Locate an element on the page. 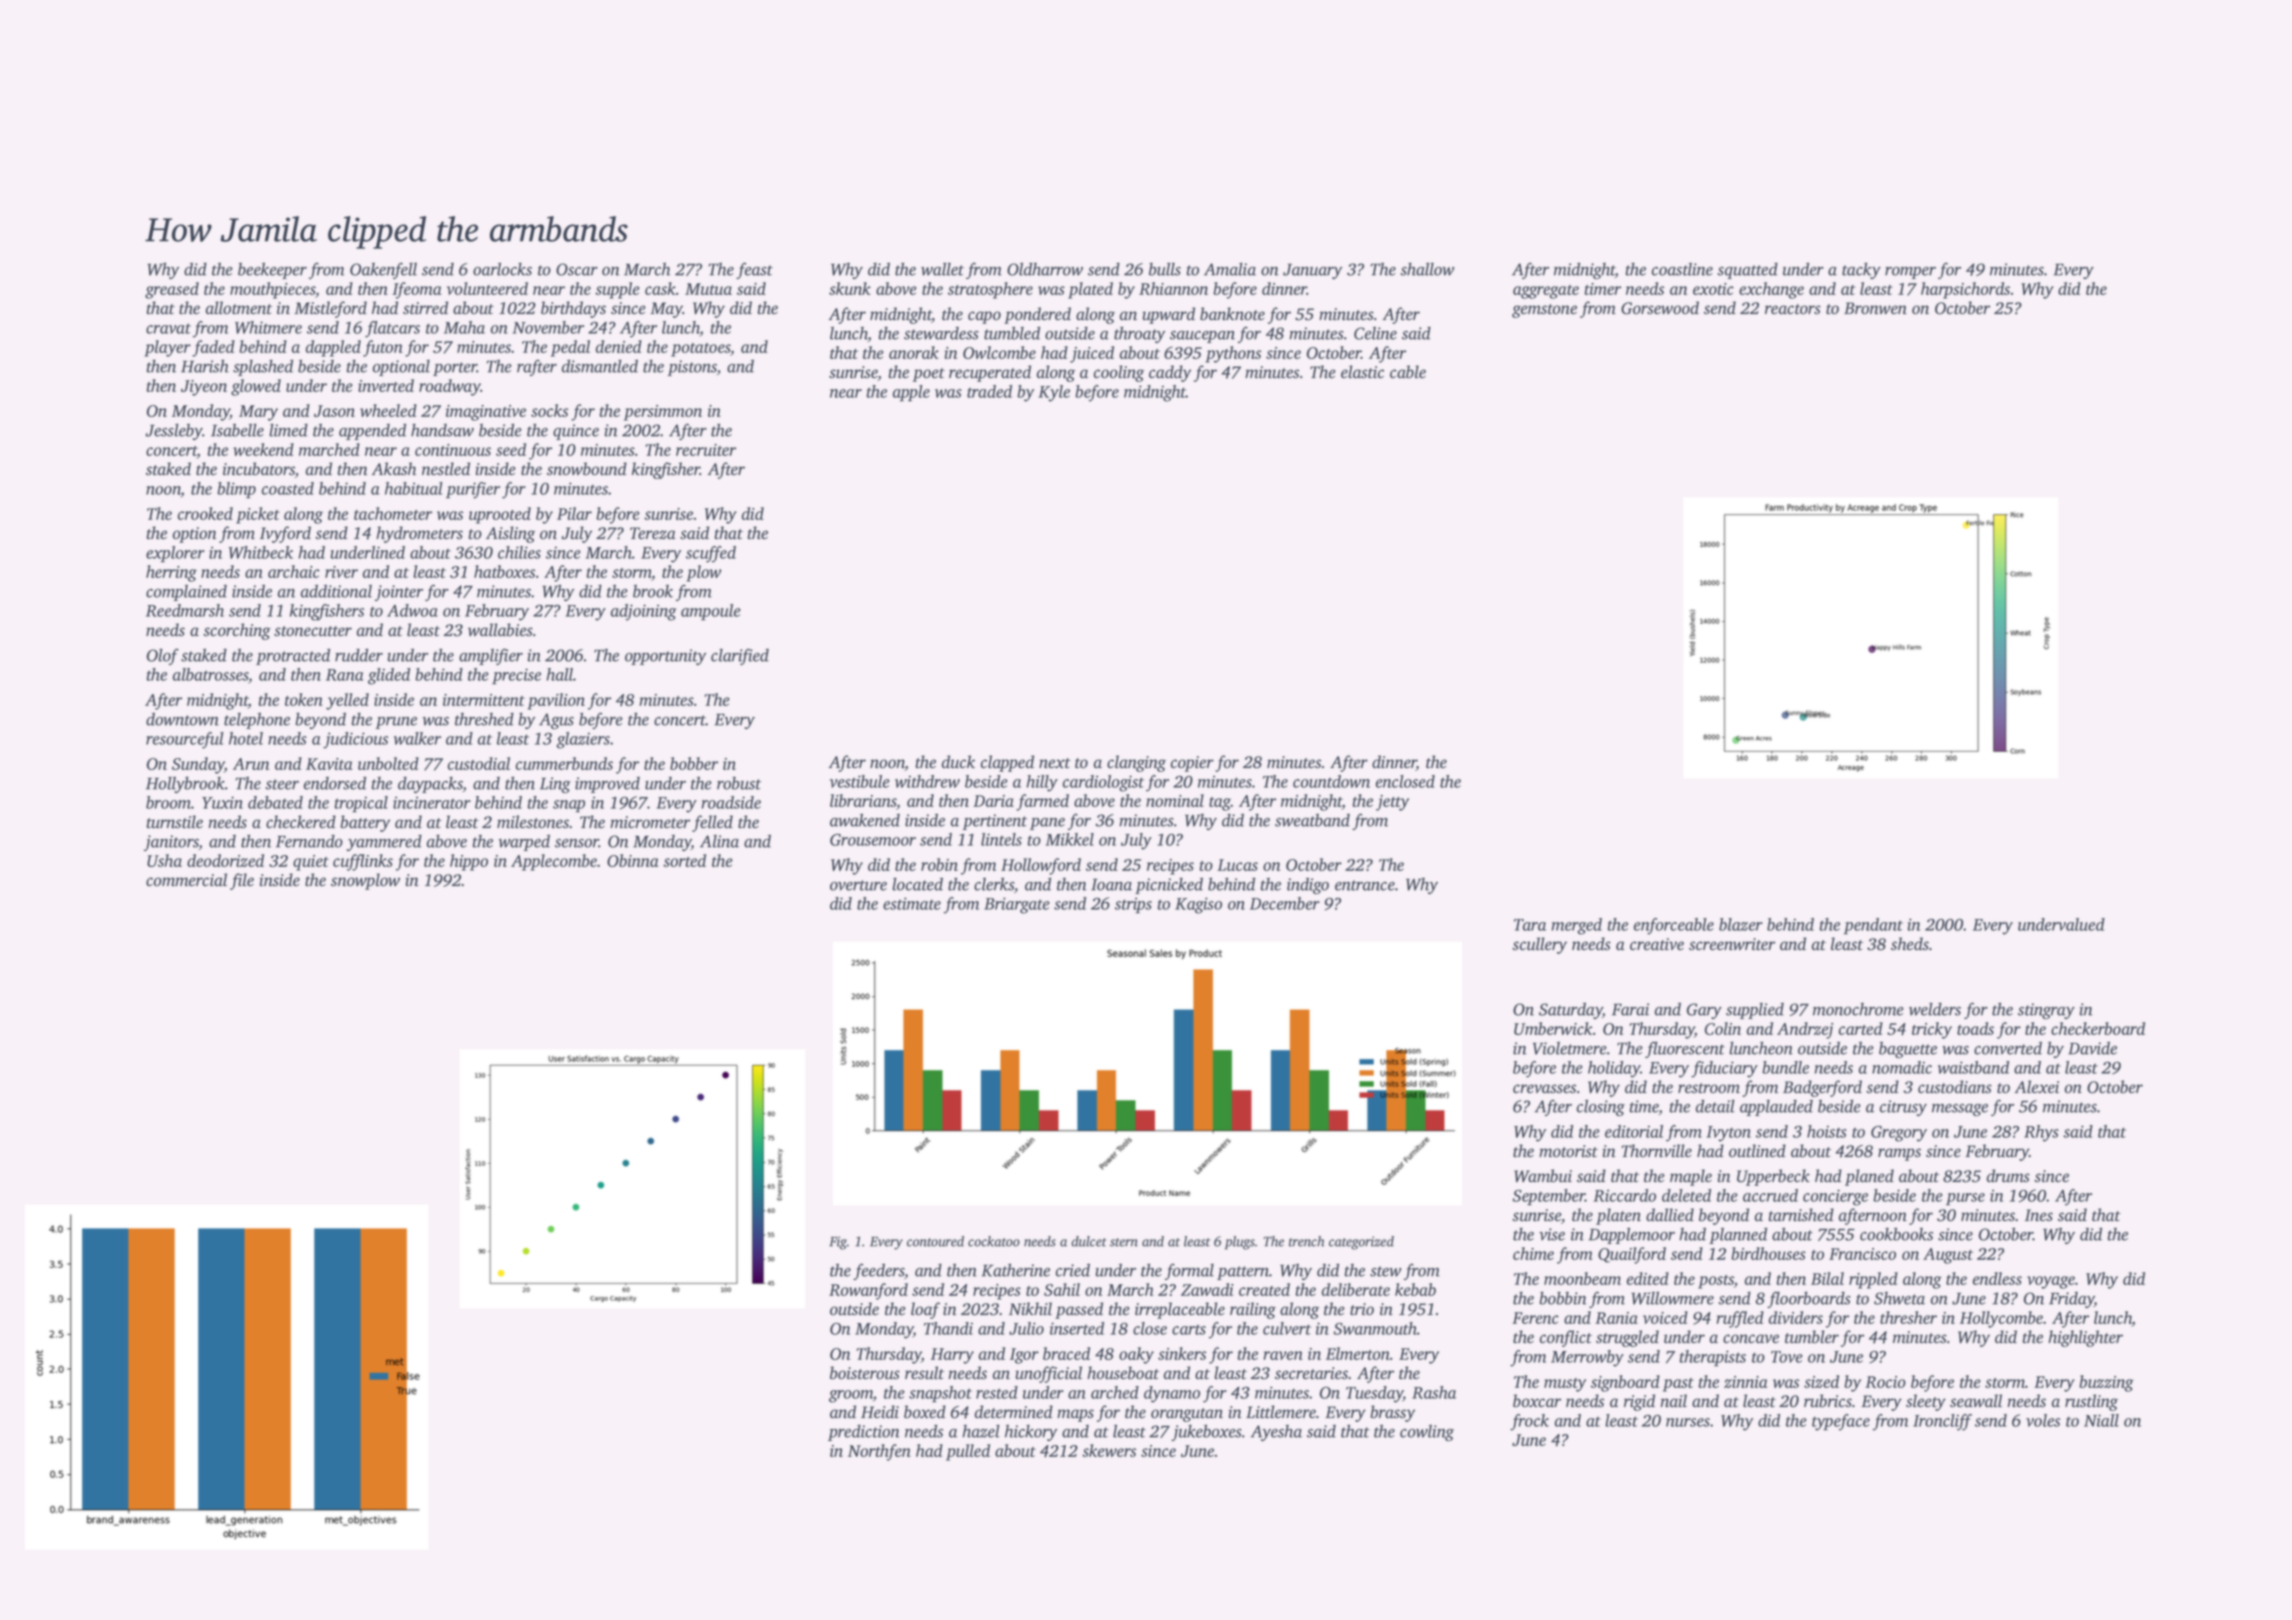  sheds is located at coordinates (1910, 944).
